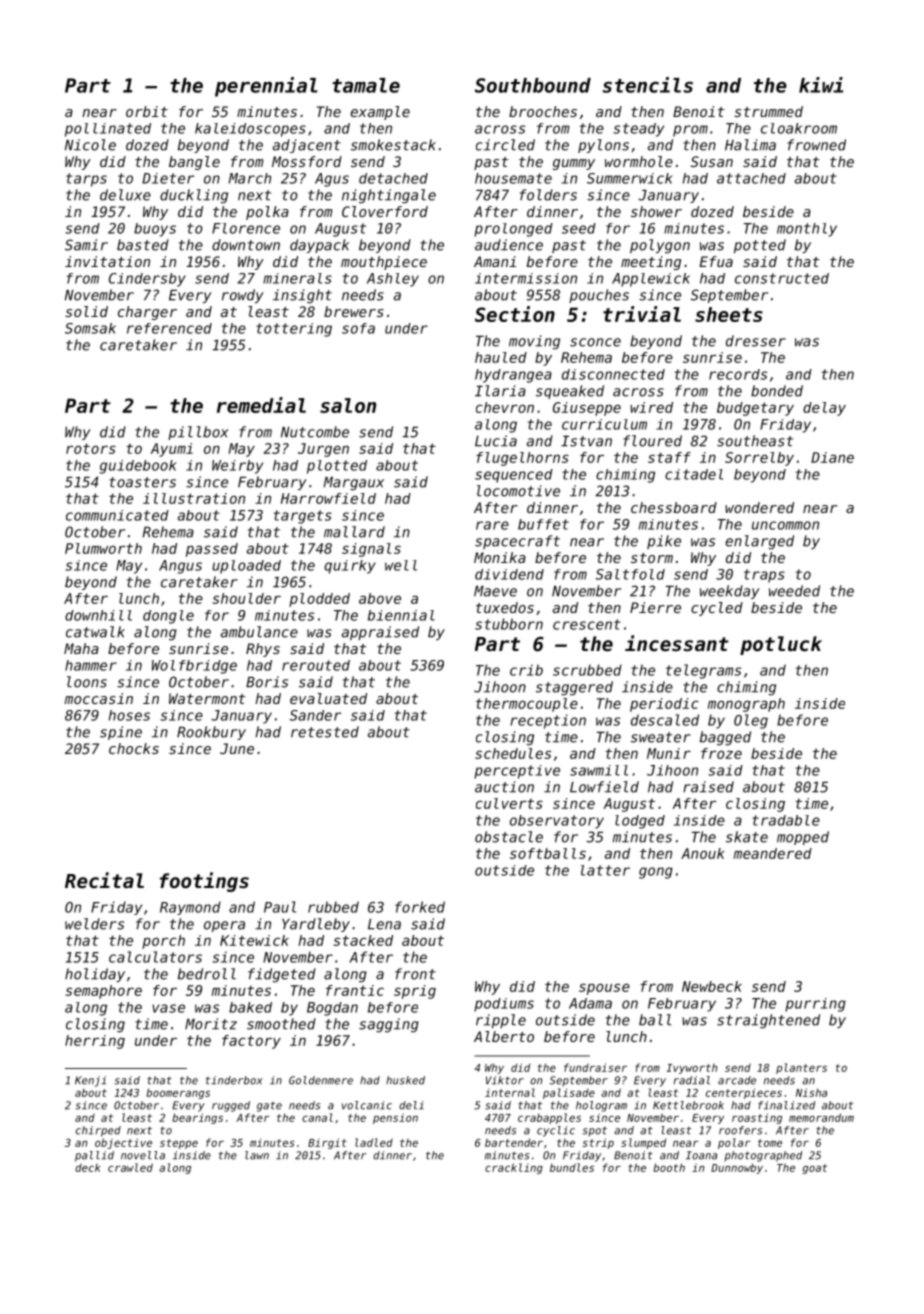 This image has height=1314, width=924. I want to click on daypack, so click(319, 246).
